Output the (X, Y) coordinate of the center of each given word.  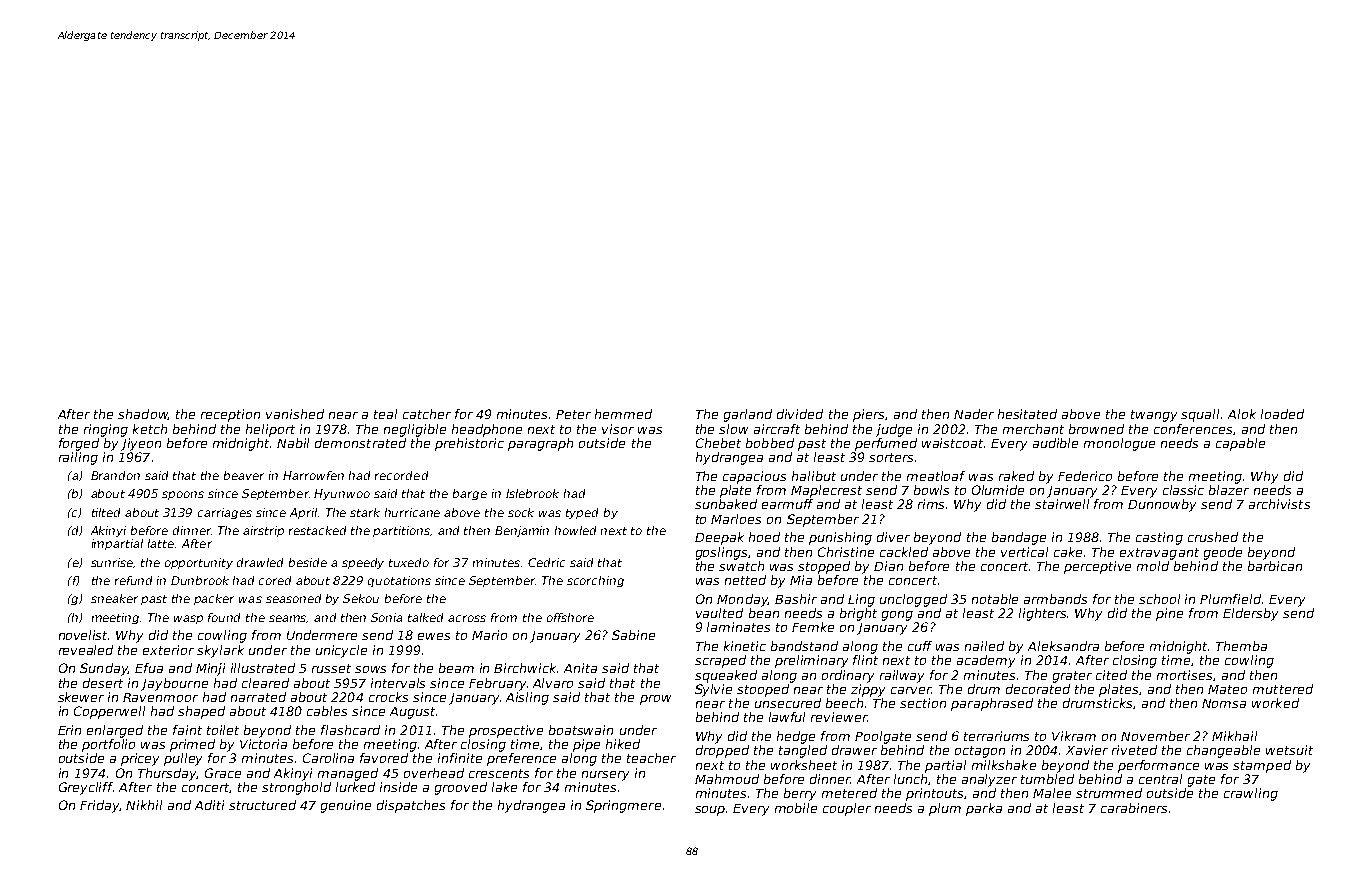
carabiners (1134, 808)
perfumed (886, 444)
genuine (346, 806)
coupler (847, 809)
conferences (1193, 429)
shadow (143, 414)
